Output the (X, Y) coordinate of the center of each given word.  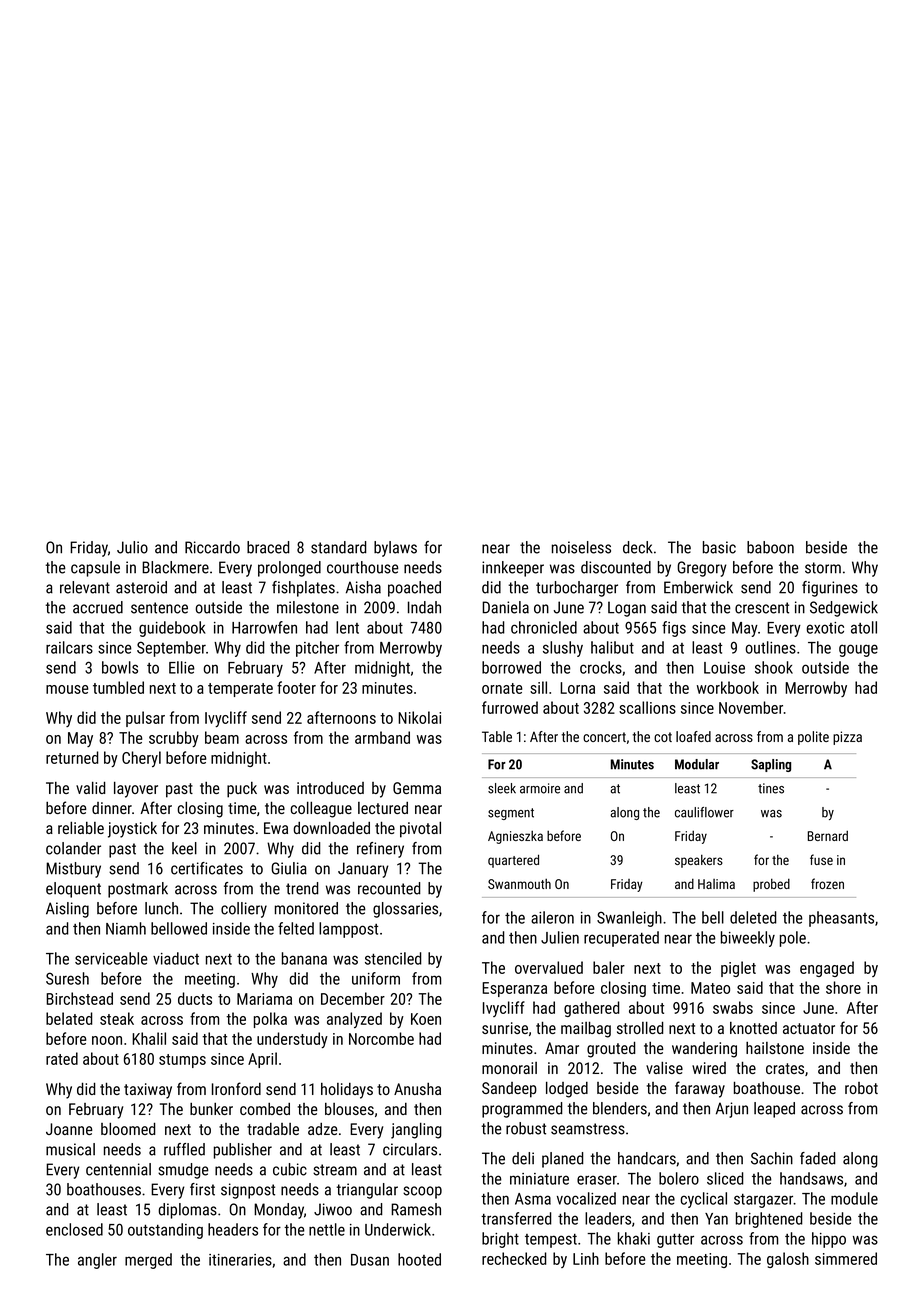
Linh (586, 1258)
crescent (762, 608)
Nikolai (419, 717)
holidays (347, 1091)
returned (72, 757)
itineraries (240, 1260)
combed (265, 1109)
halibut (612, 647)
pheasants (841, 919)
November (751, 707)
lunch (161, 908)
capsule (95, 569)
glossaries (405, 910)
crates (785, 1068)
